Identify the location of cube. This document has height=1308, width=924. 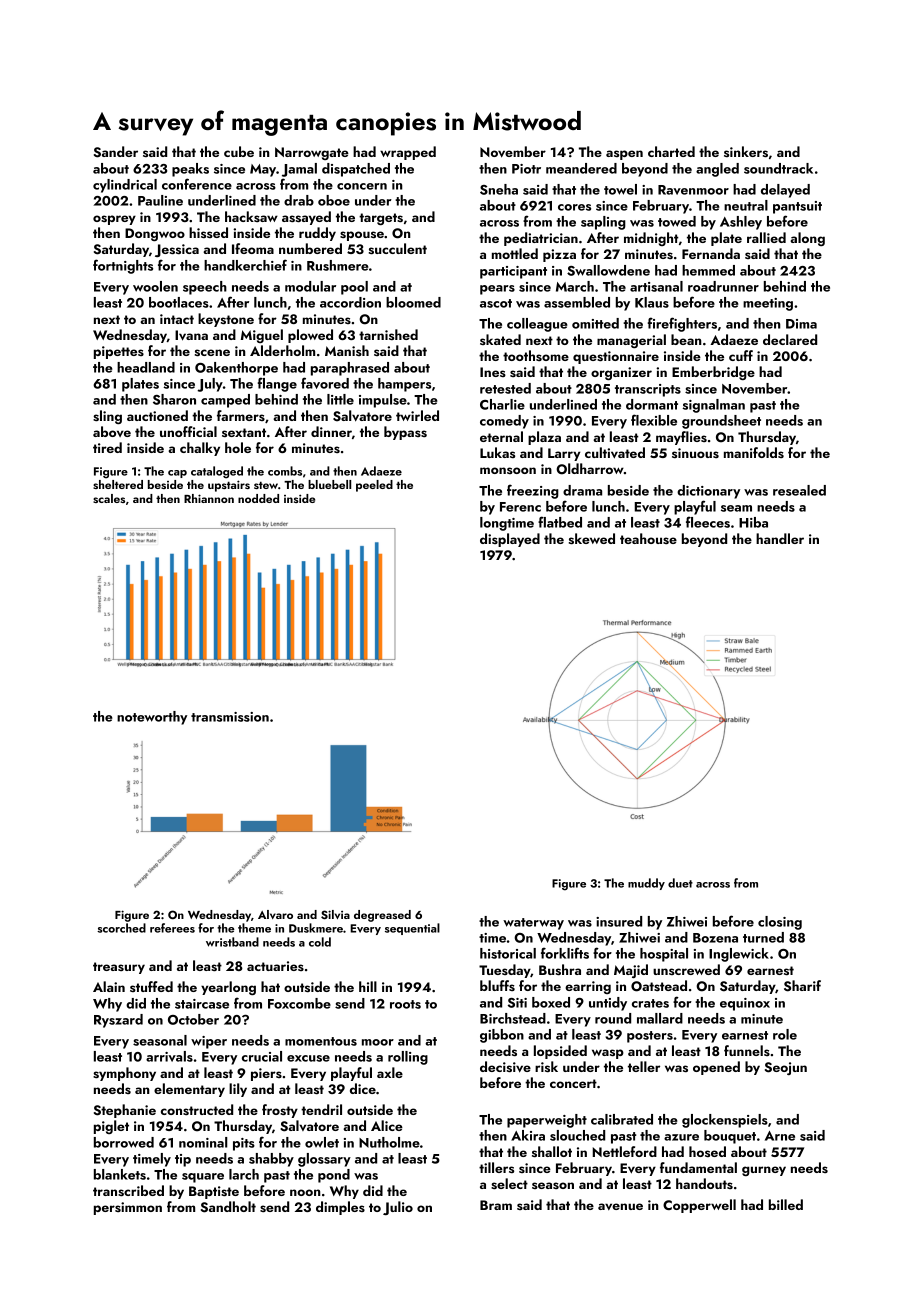
(239, 151).
